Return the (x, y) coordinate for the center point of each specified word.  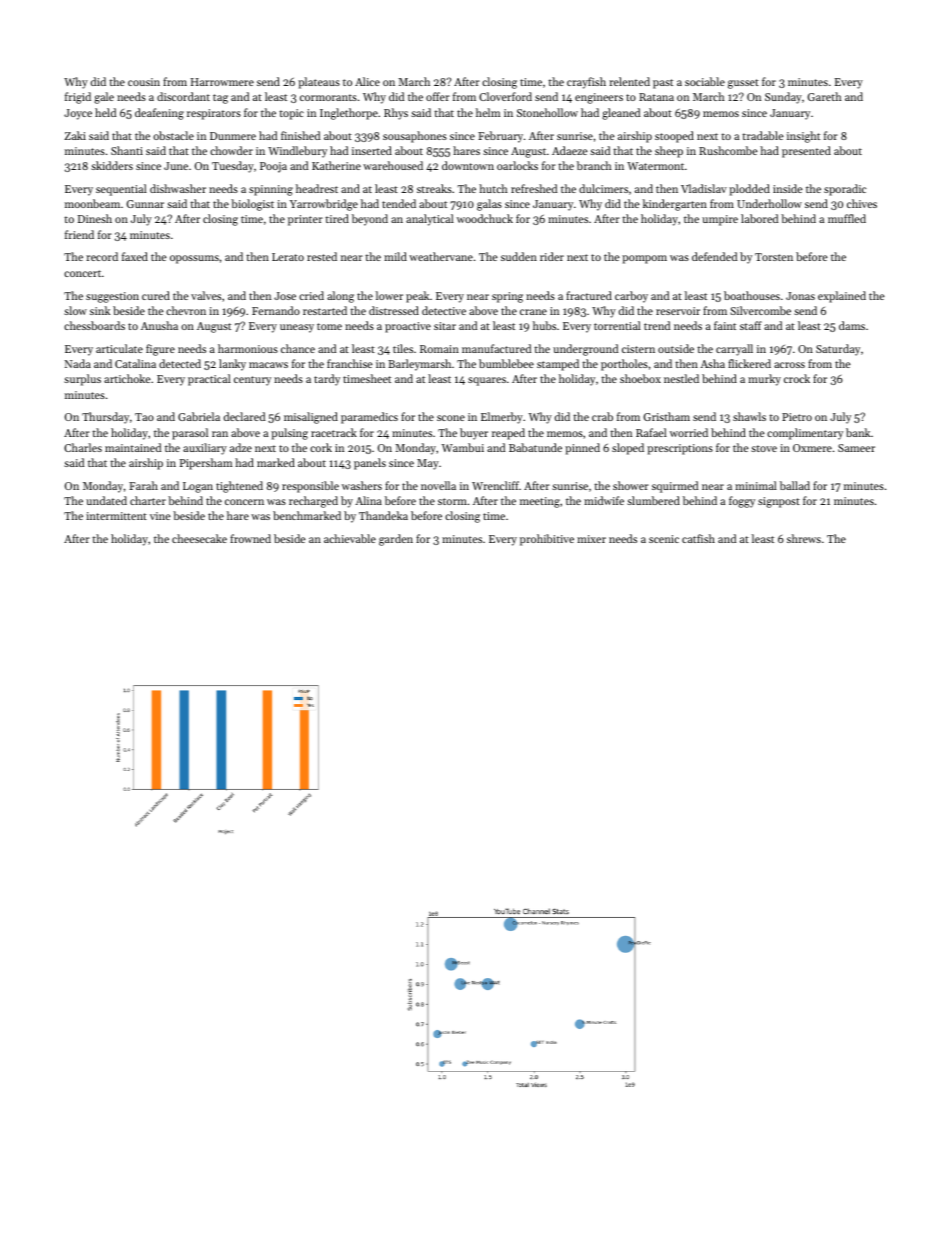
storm (452, 501)
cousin (144, 82)
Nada (78, 363)
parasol (190, 434)
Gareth (825, 96)
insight (803, 137)
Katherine (336, 165)
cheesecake (199, 538)
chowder (231, 150)
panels (370, 464)
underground (585, 350)
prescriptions (680, 449)
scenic (664, 539)
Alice (367, 81)
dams (852, 325)
